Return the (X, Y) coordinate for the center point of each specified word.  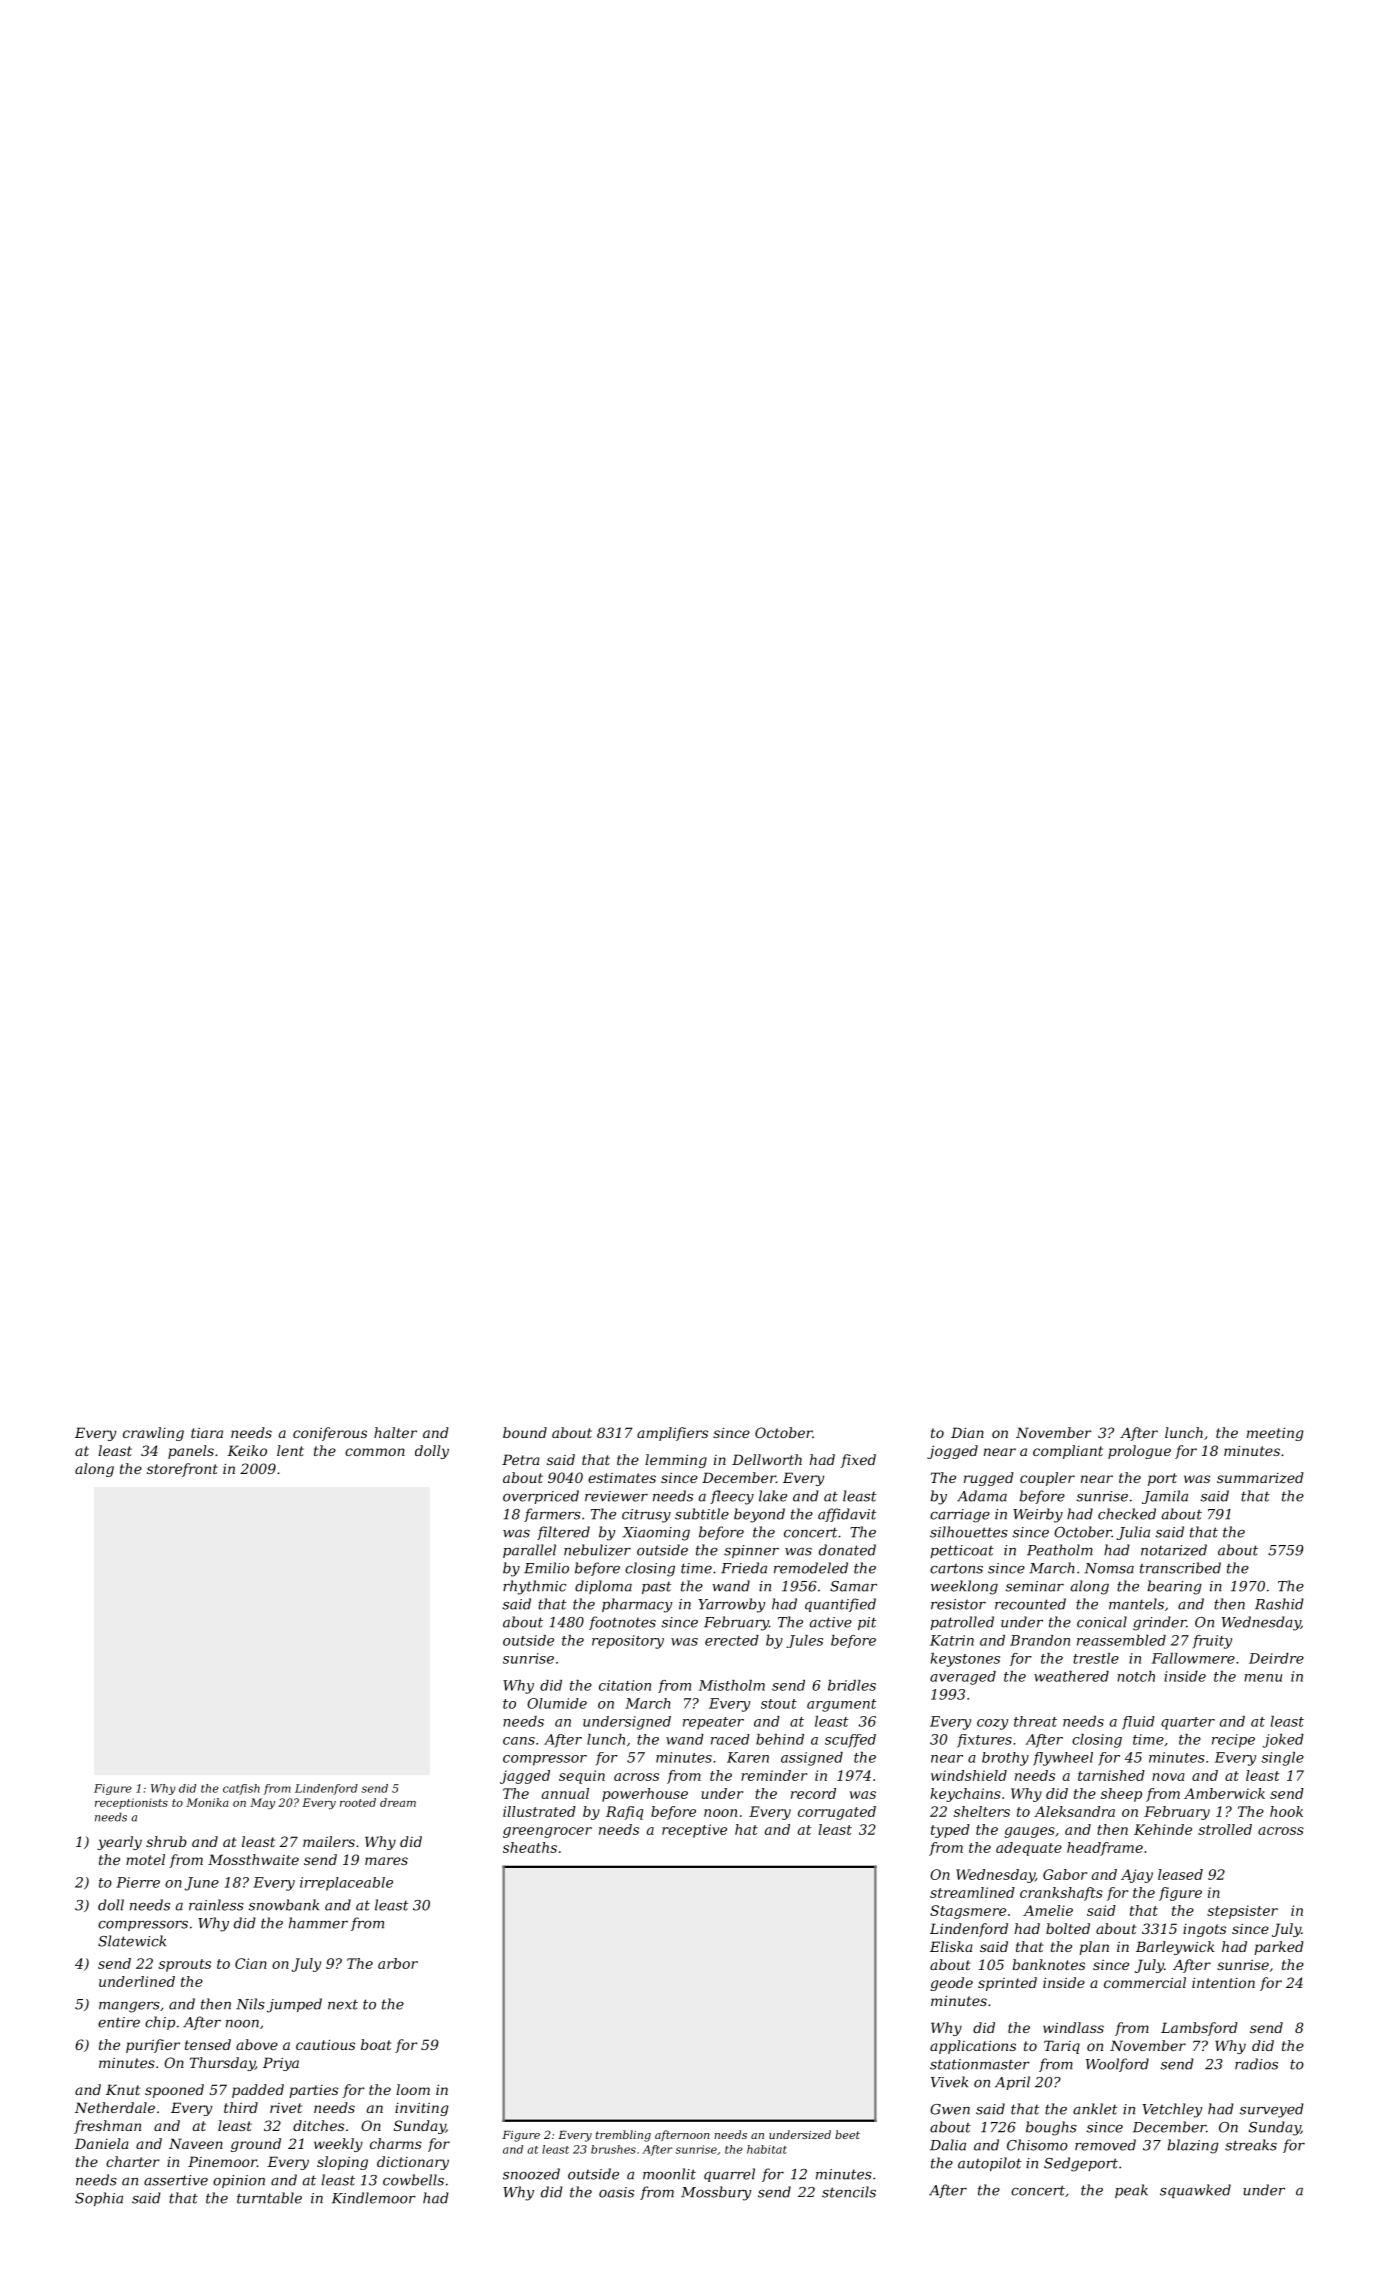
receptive (694, 1831)
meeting (1275, 1434)
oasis (616, 2192)
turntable (269, 2198)
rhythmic (534, 1587)
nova (1168, 1777)
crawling (153, 1434)
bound (525, 1432)
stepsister (1242, 1912)
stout (779, 1704)
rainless (216, 1905)
